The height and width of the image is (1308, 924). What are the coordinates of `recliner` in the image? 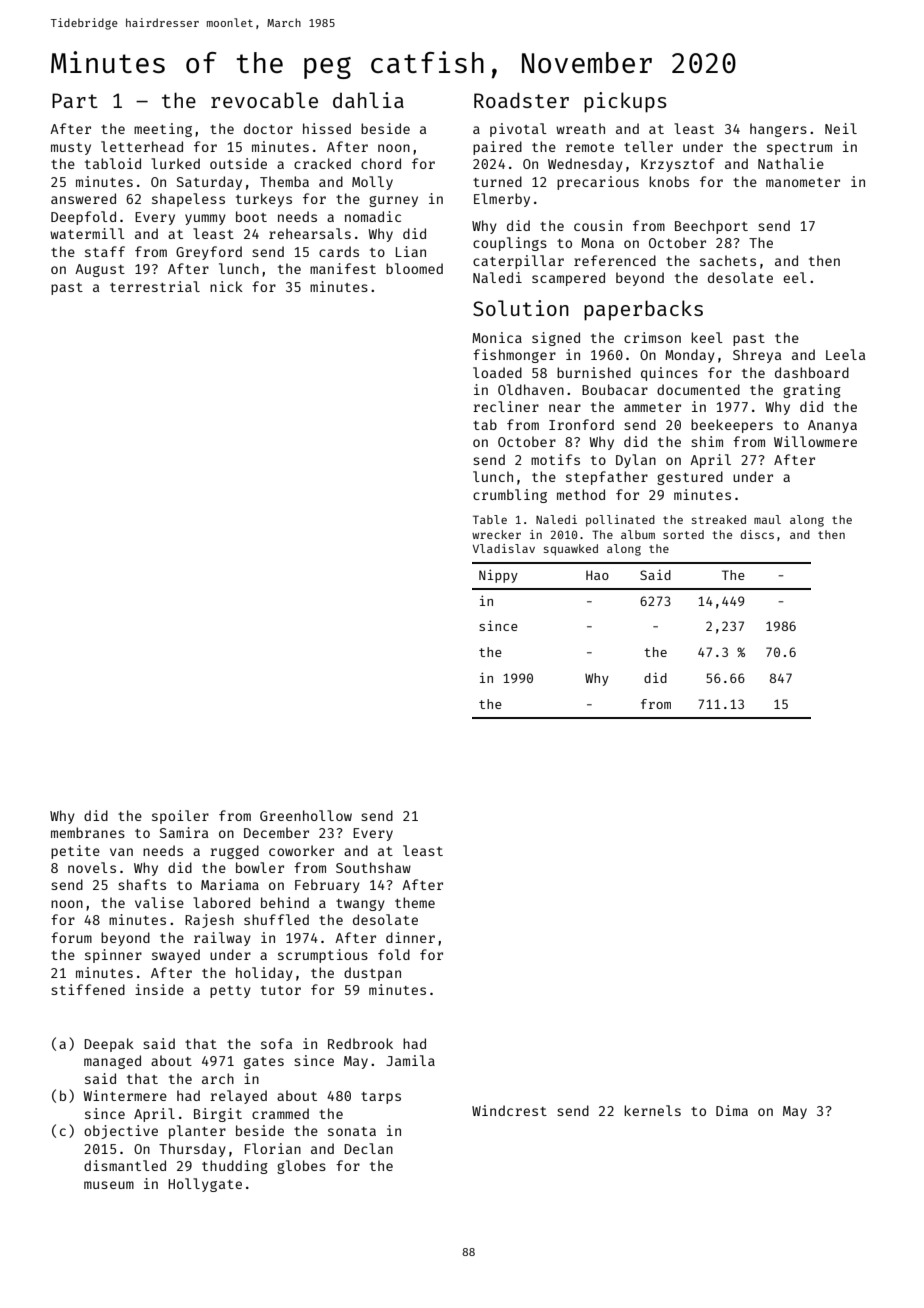 It's located at (506, 406).
